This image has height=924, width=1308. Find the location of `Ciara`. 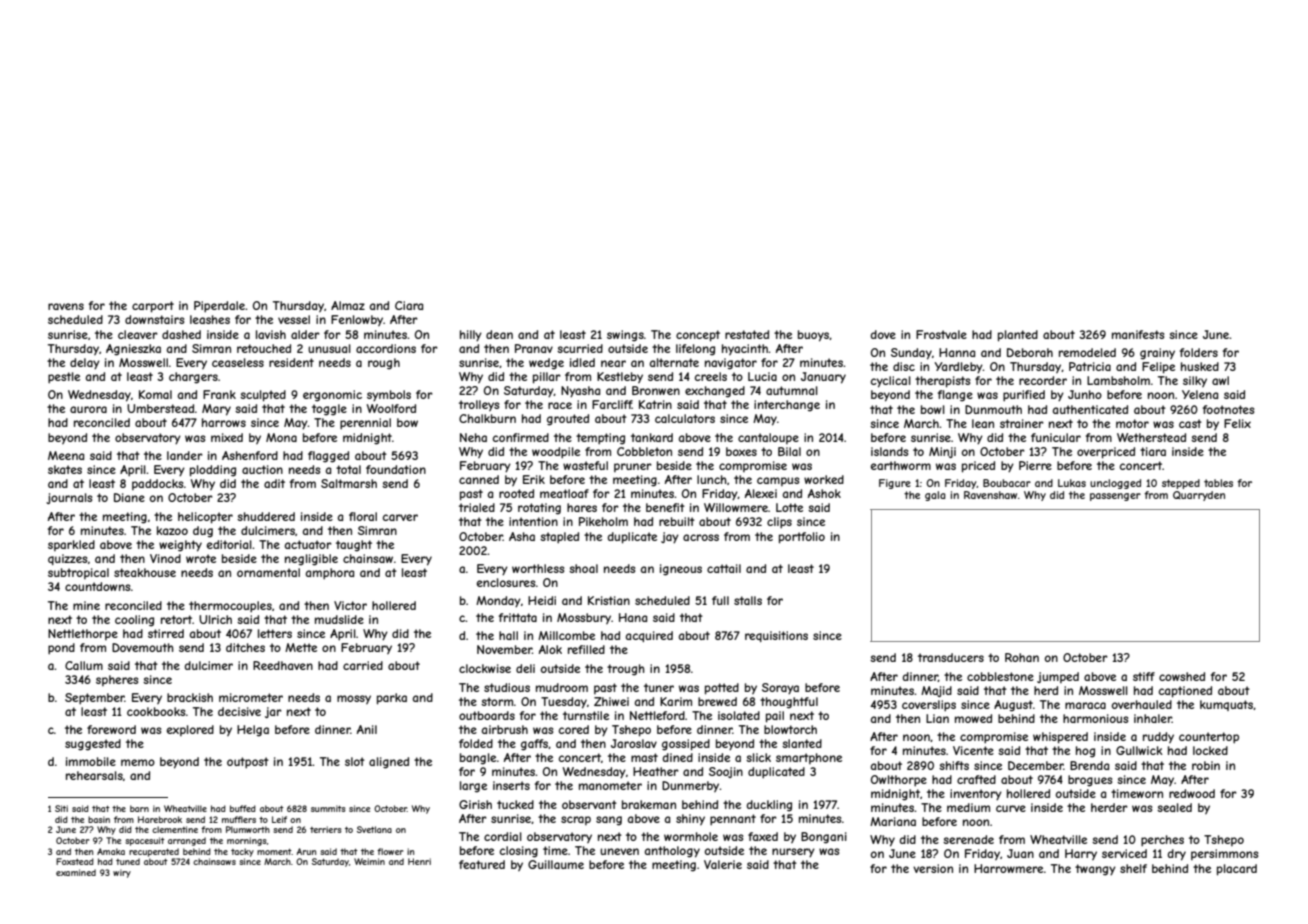

Ciara is located at coordinates (409, 305).
